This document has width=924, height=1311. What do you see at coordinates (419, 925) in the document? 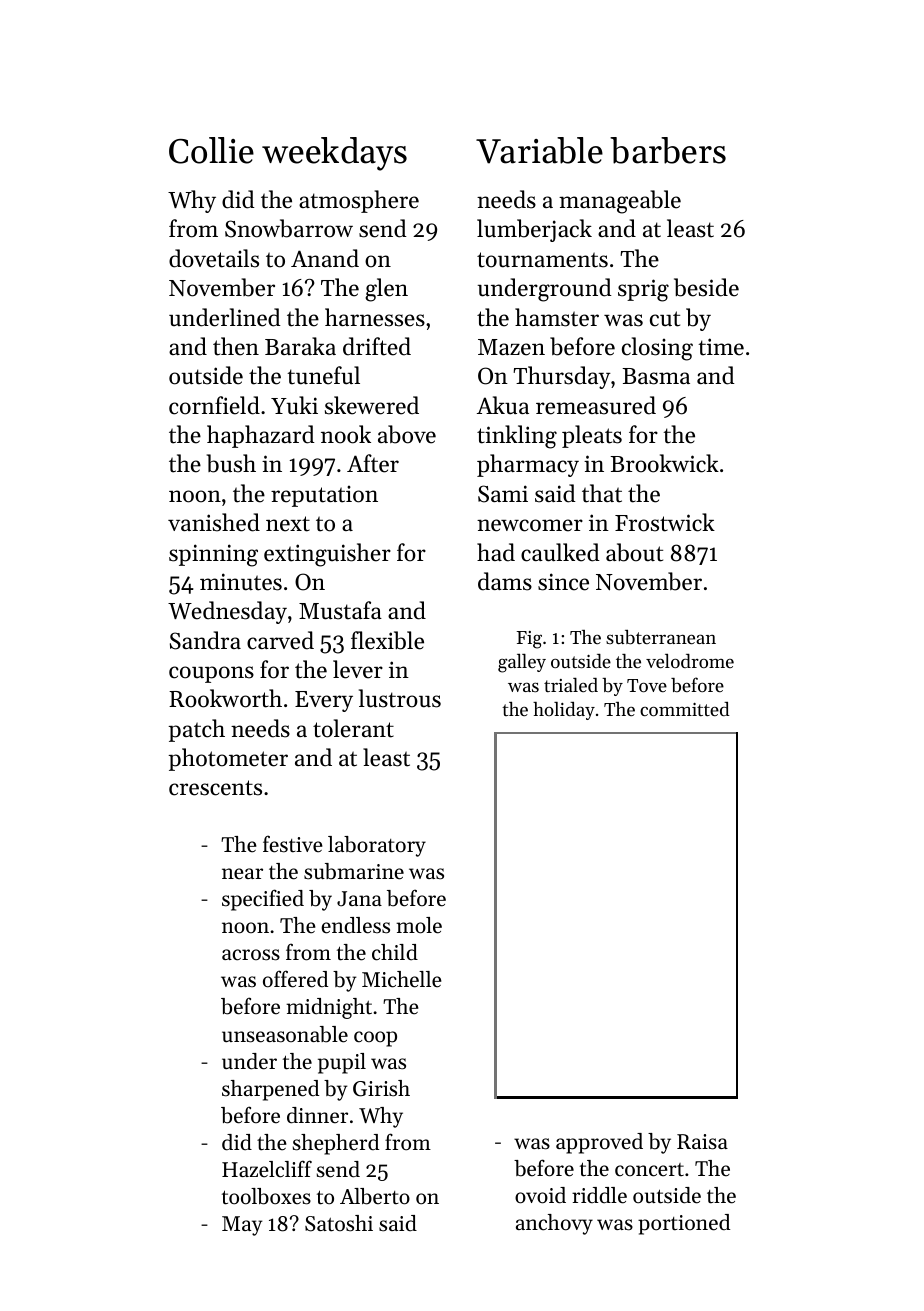
I see `mole` at bounding box center [419, 925].
